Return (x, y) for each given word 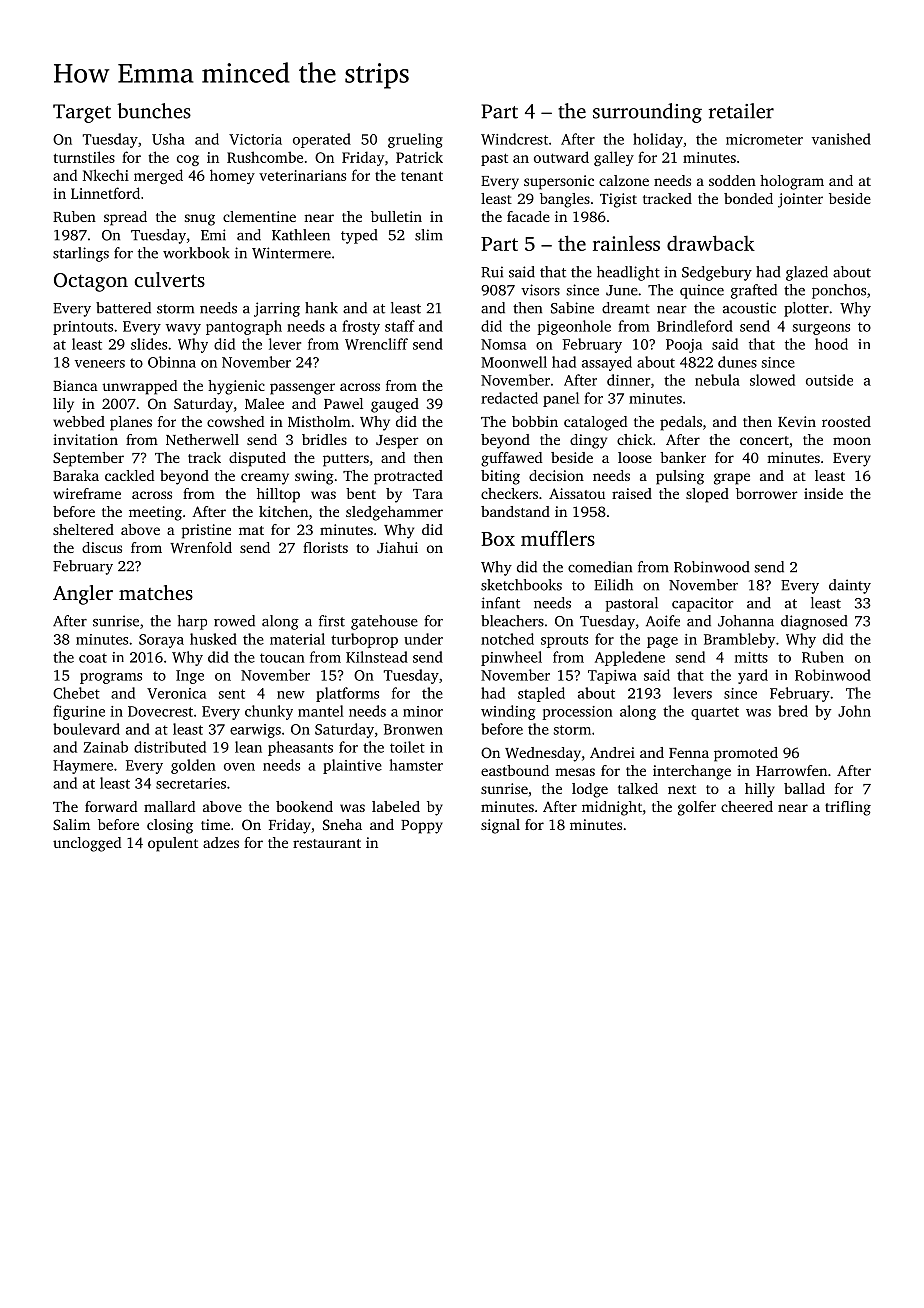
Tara (428, 494)
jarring (277, 309)
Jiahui (397, 547)
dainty (850, 586)
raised (632, 493)
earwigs (255, 731)
